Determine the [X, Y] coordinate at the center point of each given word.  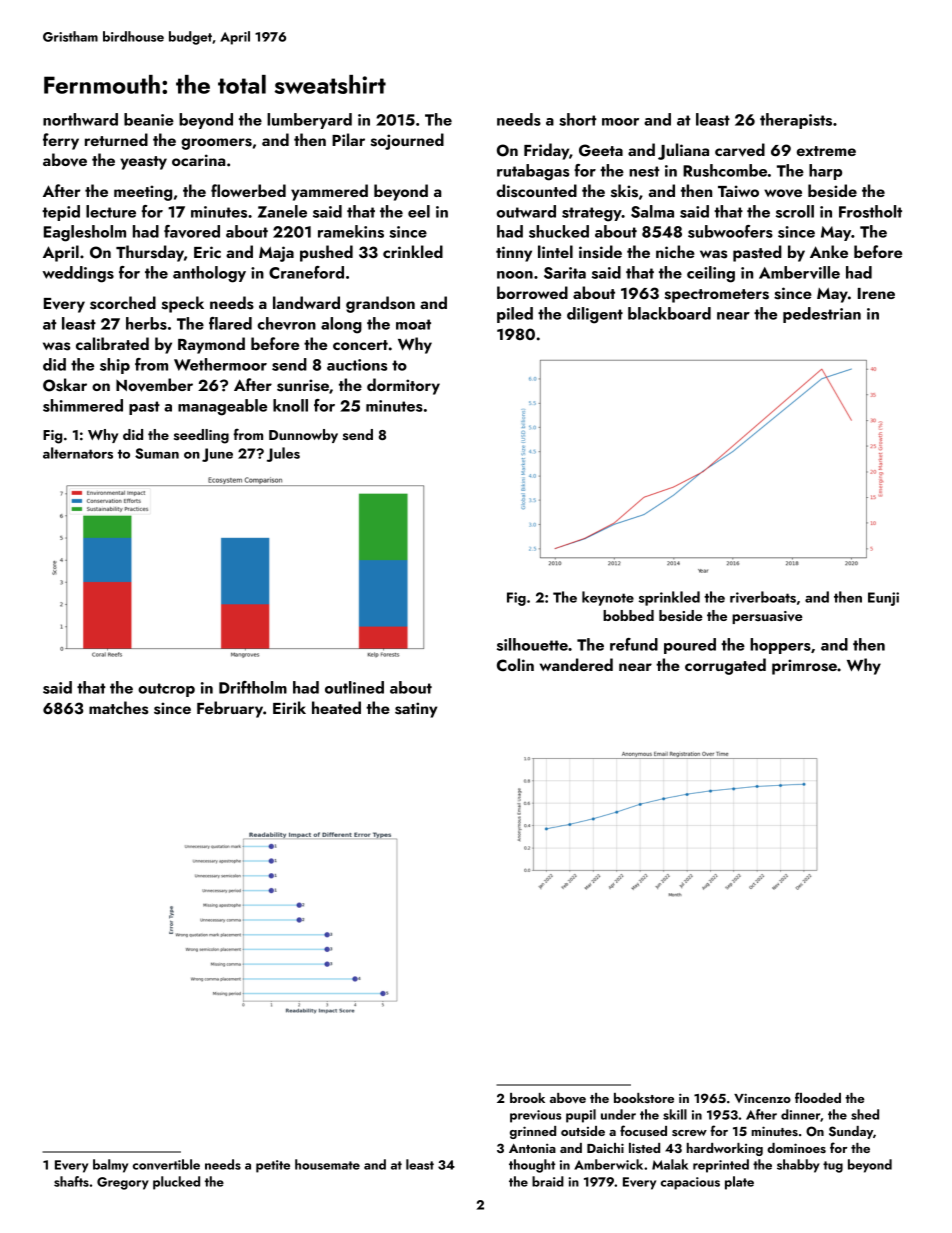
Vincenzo [762, 1098]
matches [118, 708]
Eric [207, 252]
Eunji [883, 599]
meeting [143, 193]
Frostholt [870, 211]
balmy [110, 1166]
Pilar [348, 139]
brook [527, 1098]
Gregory [123, 1183]
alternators [78, 453]
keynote [608, 598]
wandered [576, 664]
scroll [795, 211]
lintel [555, 251]
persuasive [767, 617]
